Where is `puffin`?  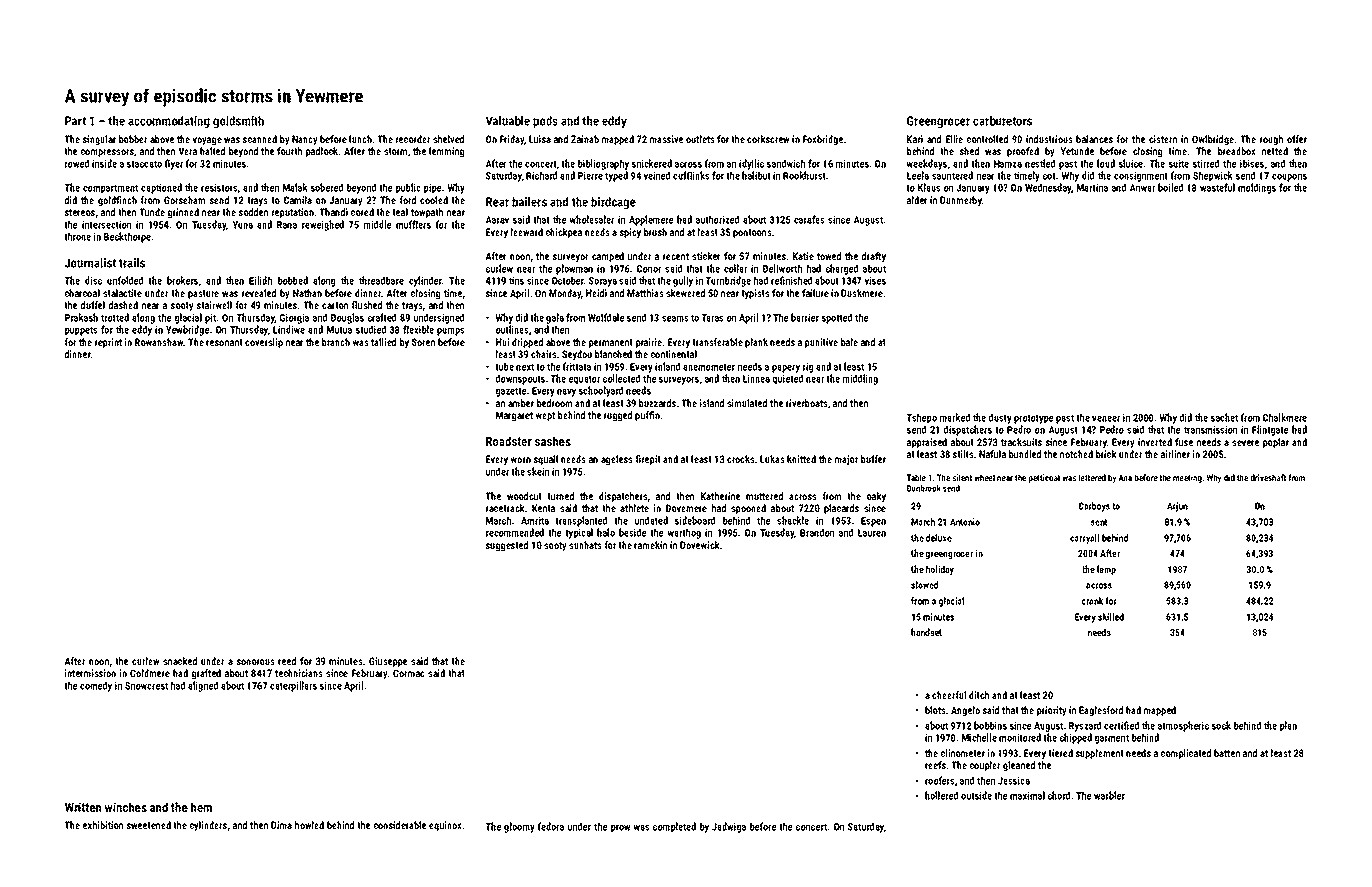 puffin is located at coordinates (647, 416).
